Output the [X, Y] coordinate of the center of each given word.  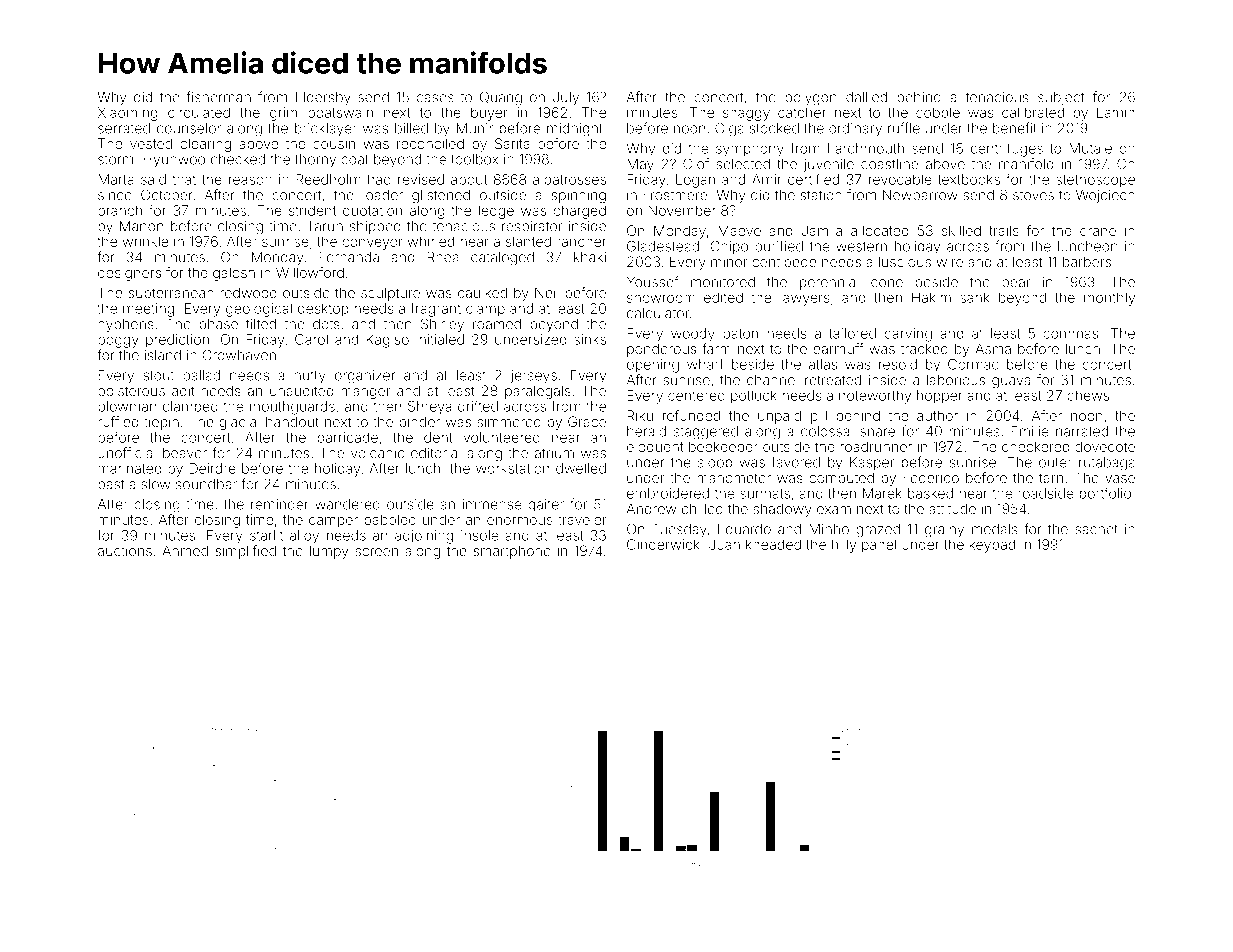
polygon [811, 99]
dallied [866, 97]
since [115, 195]
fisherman [218, 97]
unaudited [301, 390]
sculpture [390, 294]
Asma [993, 348]
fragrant [436, 310]
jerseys [534, 377]
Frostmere [675, 195]
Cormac [973, 364]
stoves [1033, 196]
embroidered [668, 493]
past [111, 485]
